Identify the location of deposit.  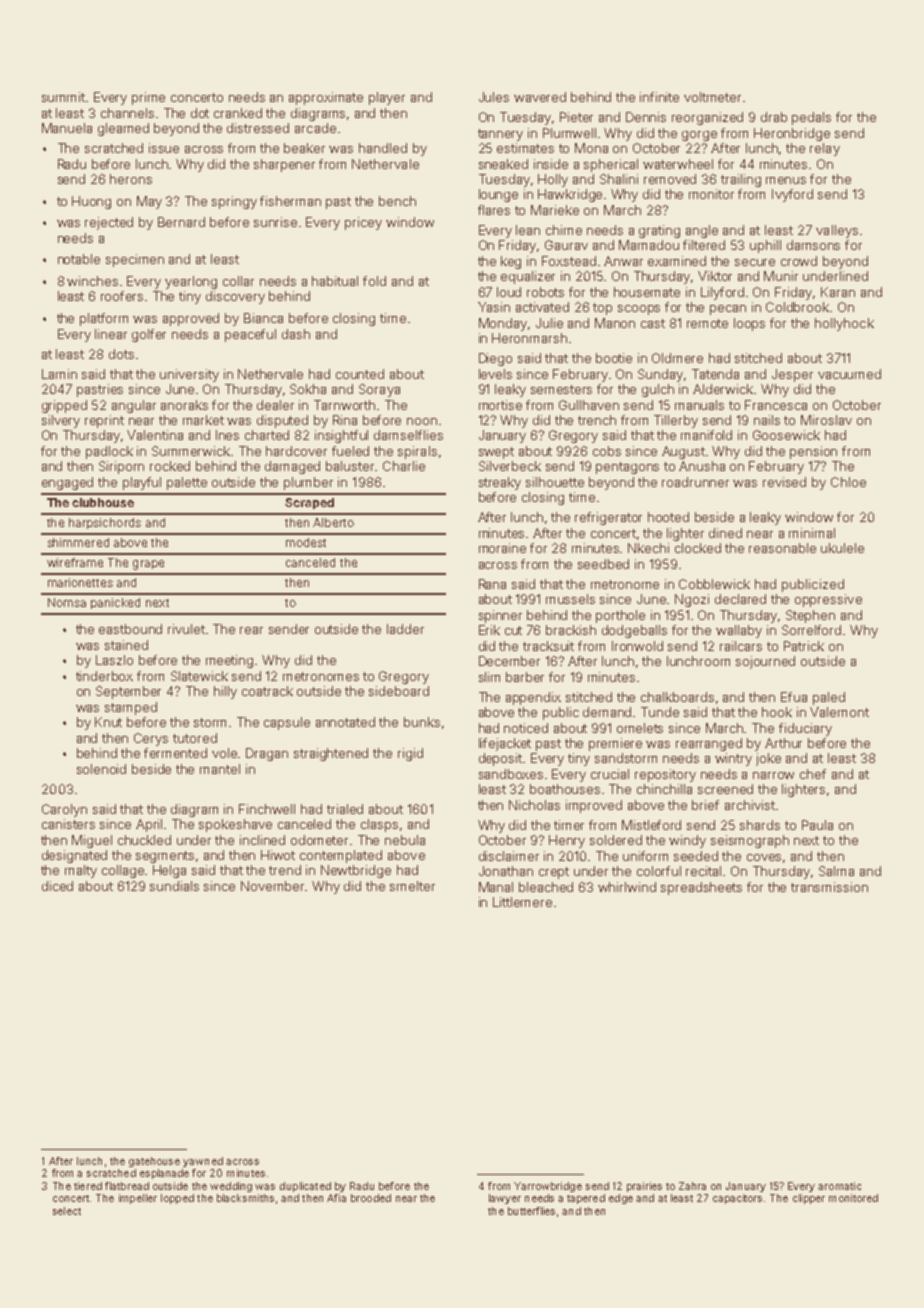
(500, 759).
